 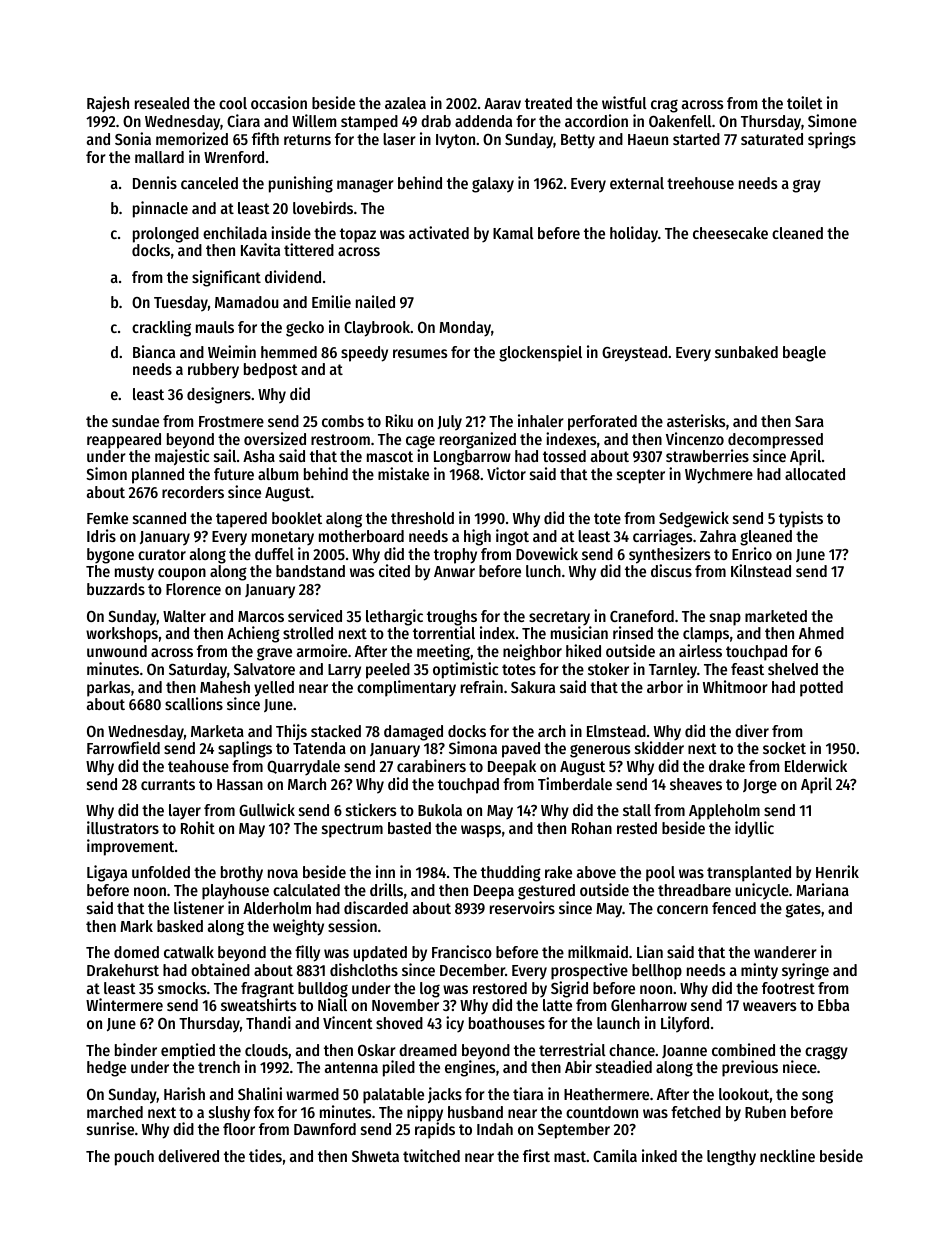 I want to click on canceled, so click(x=209, y=183).
